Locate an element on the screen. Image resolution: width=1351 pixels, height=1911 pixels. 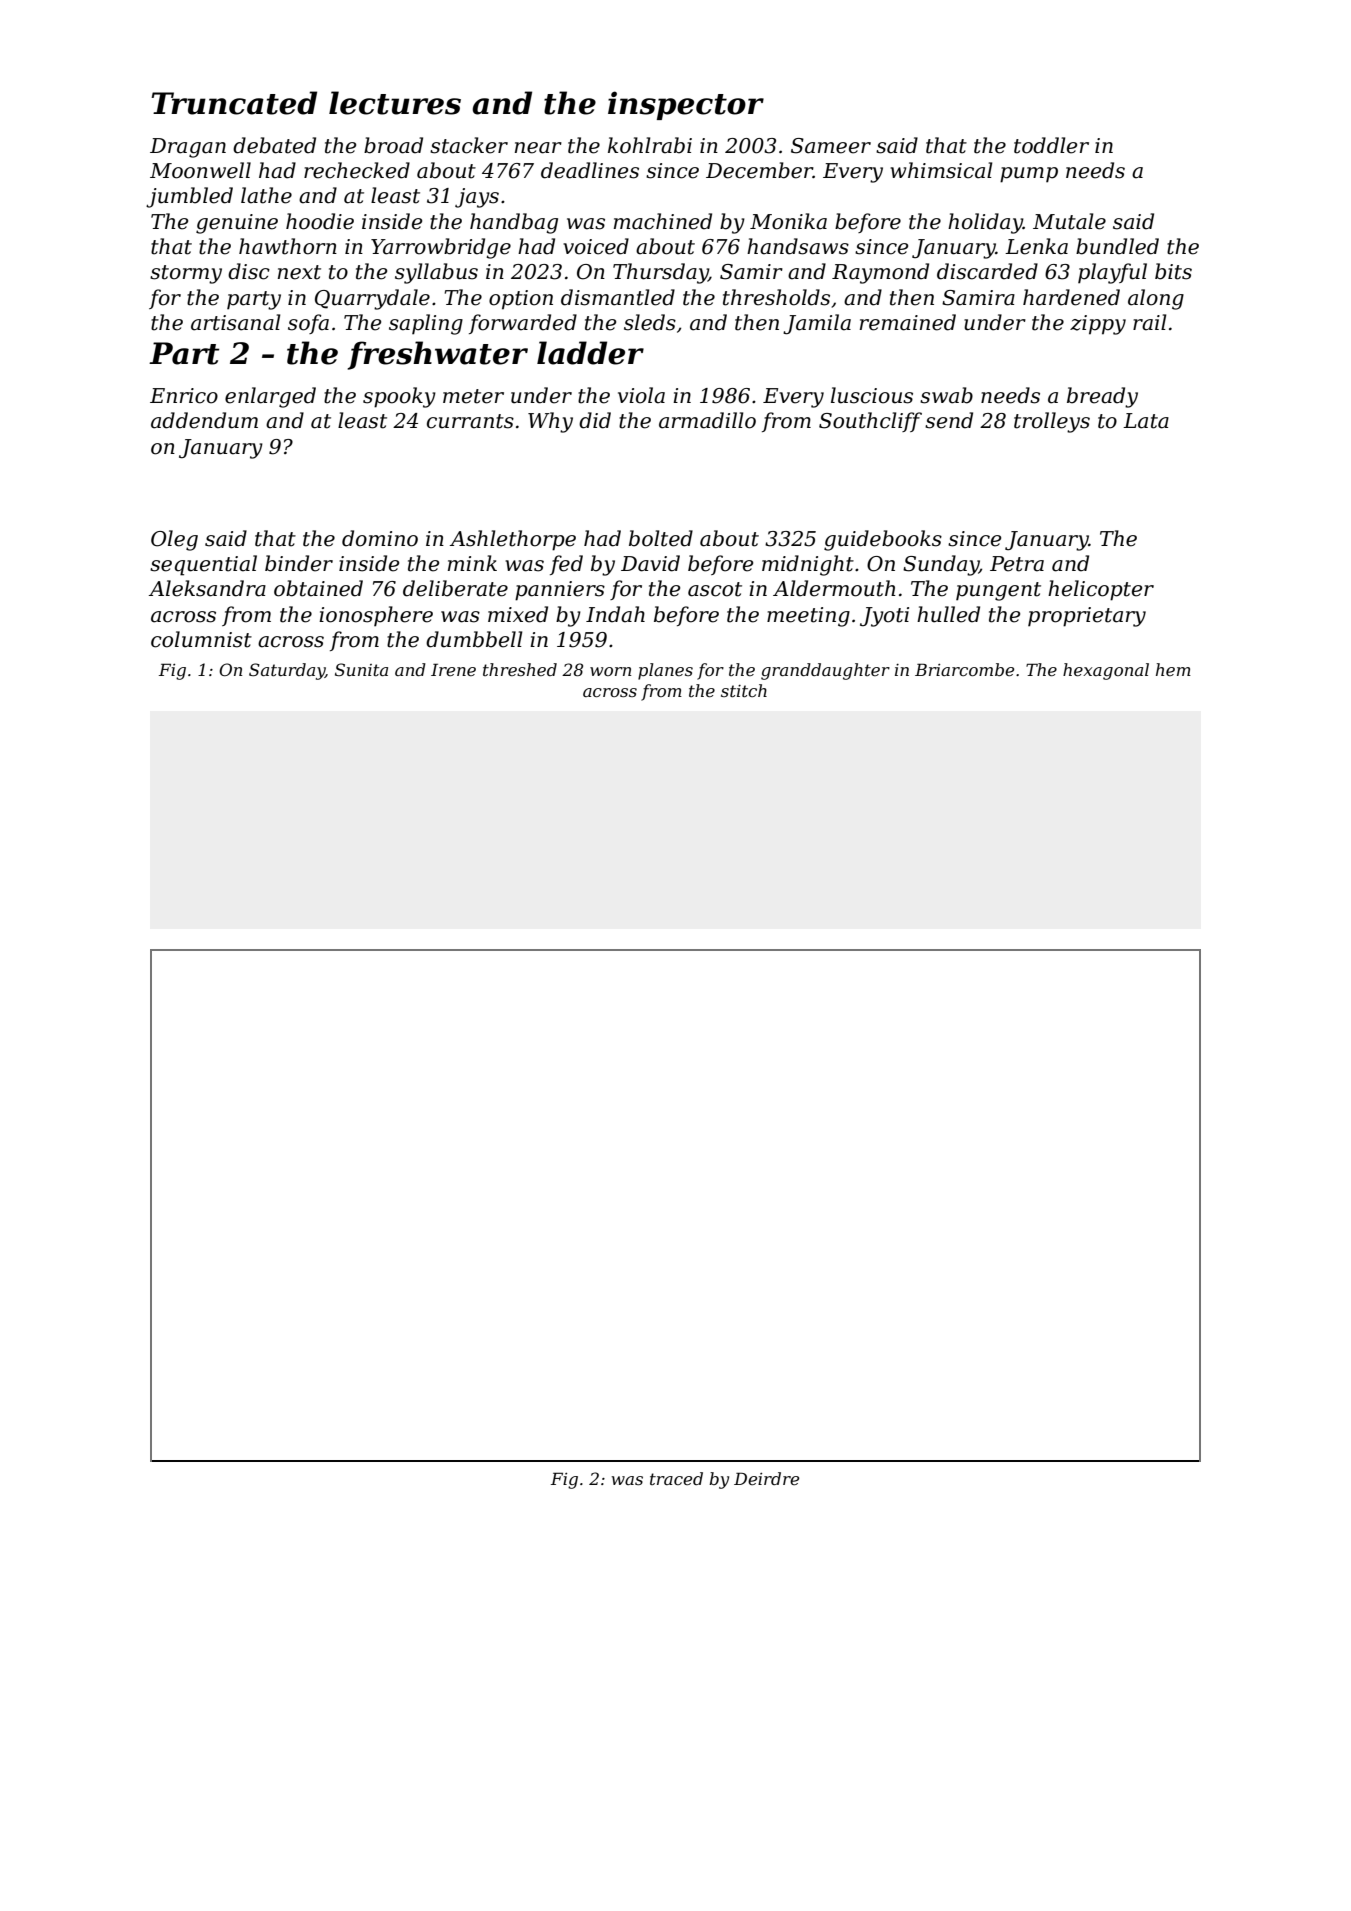
artisanal is located at coordinates (235, 322).
